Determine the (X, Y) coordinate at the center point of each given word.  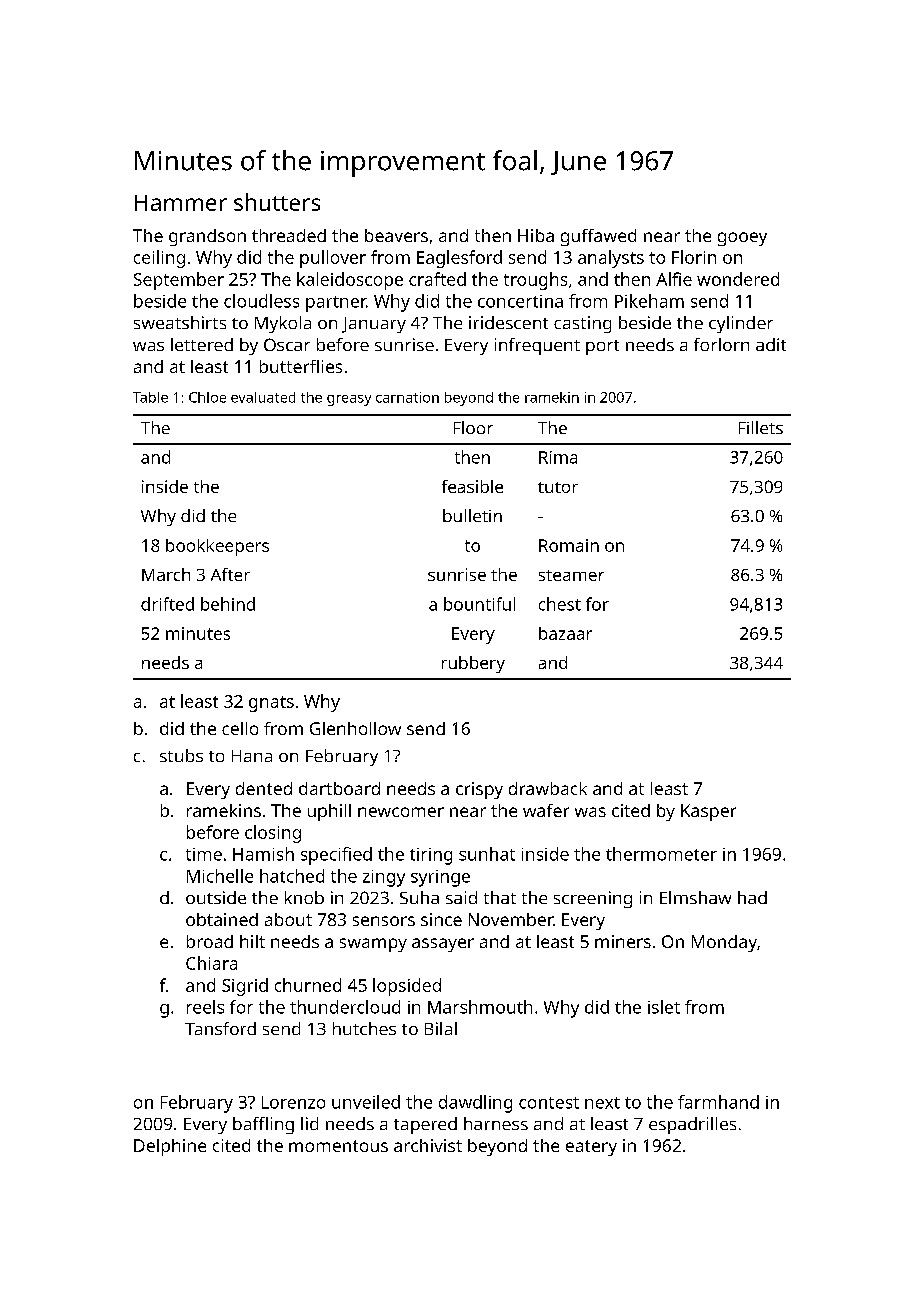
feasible (472, 486)
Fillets (761, 427)
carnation (407, 397)
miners (623, 941)
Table (150, 397)
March (166, 574)
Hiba (536, 235)
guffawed (598, 237)
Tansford (220, 1028)
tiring (431, 856)
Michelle (220, 876)
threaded (289, 235)
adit (771, 344)
